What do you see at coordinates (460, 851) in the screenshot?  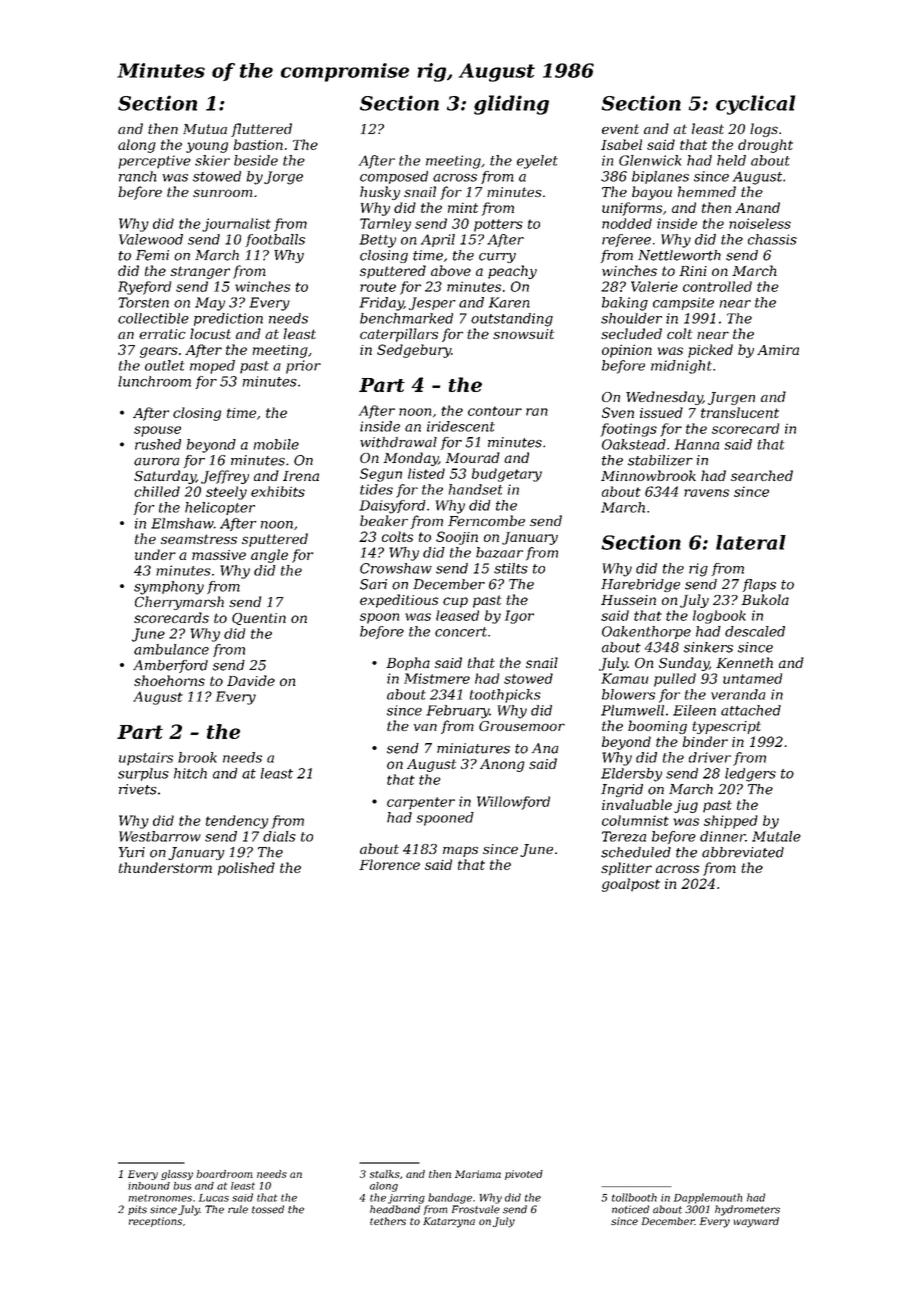 I see `maps` at bounding box center [460, 851].
